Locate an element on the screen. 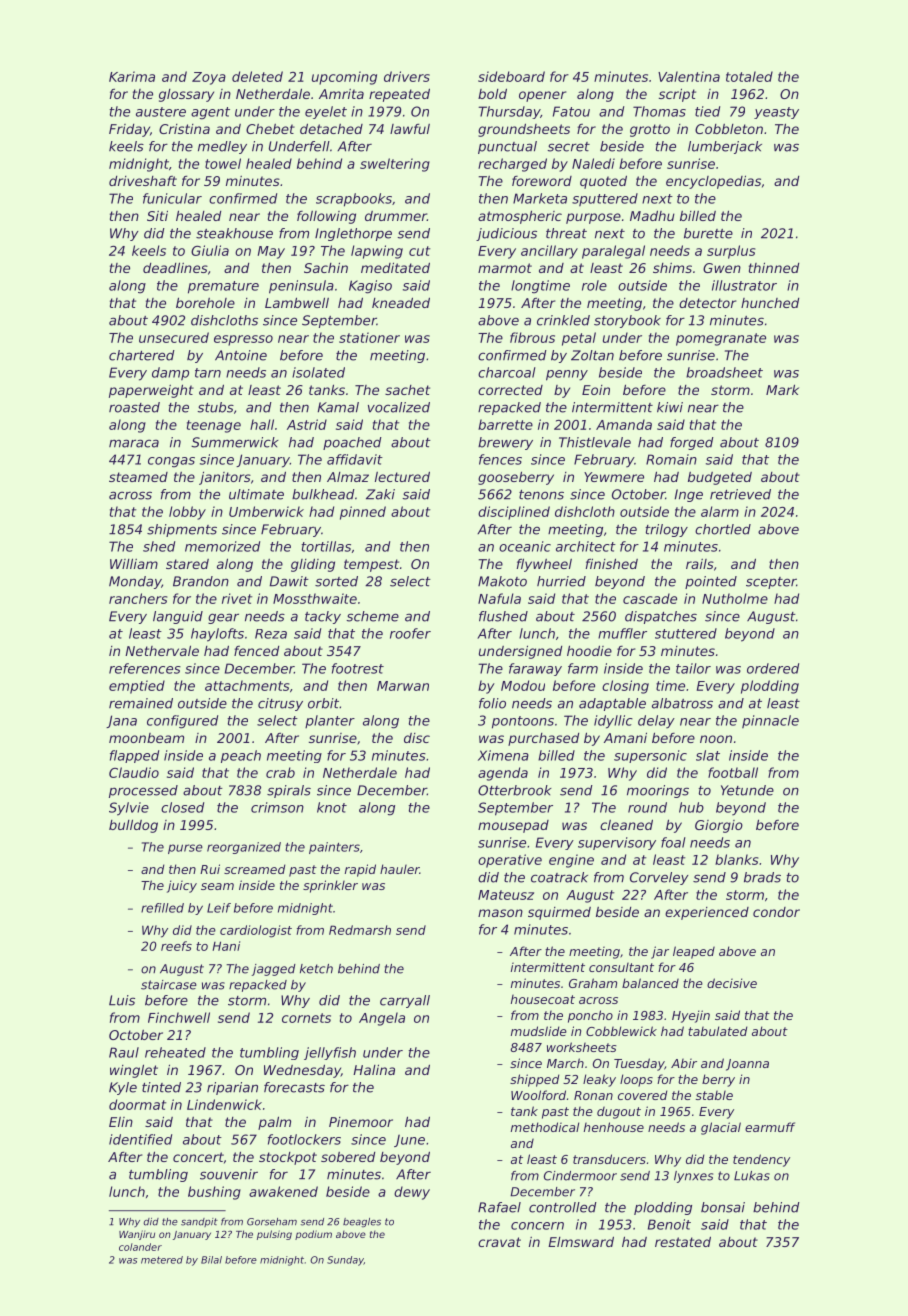 This screenshot has height=1316, width=908. controlled is located at coordinates (563, 1207).
